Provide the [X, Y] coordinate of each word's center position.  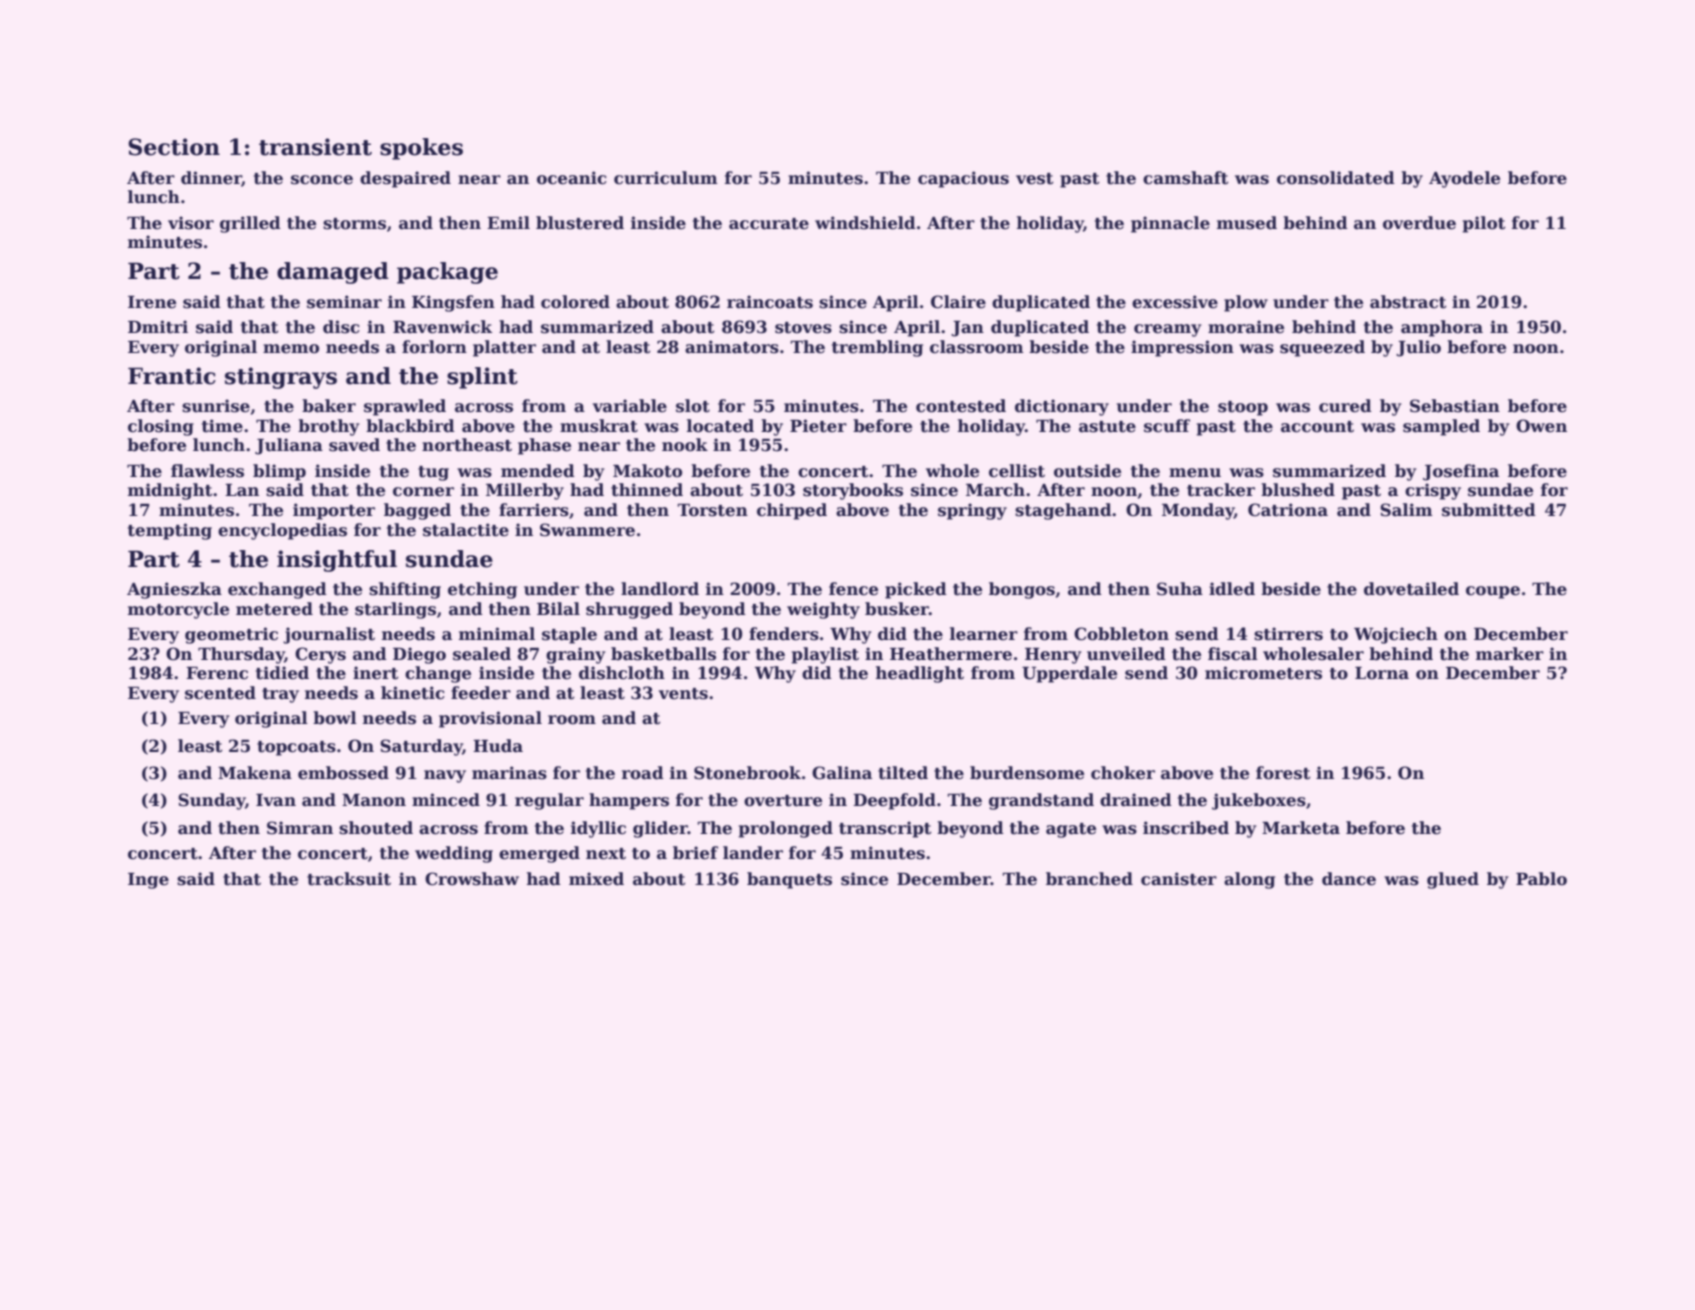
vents [683, 694]
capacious [963, 179]
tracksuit [349, 879]
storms [354, 224]
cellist [1017, 471]
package [447, 273]
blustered [580, 223]
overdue [1419, 223]
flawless [207, 471]
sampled [1441, 427]
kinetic [413, 693]
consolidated [1336, 178]
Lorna [1382, 673]
